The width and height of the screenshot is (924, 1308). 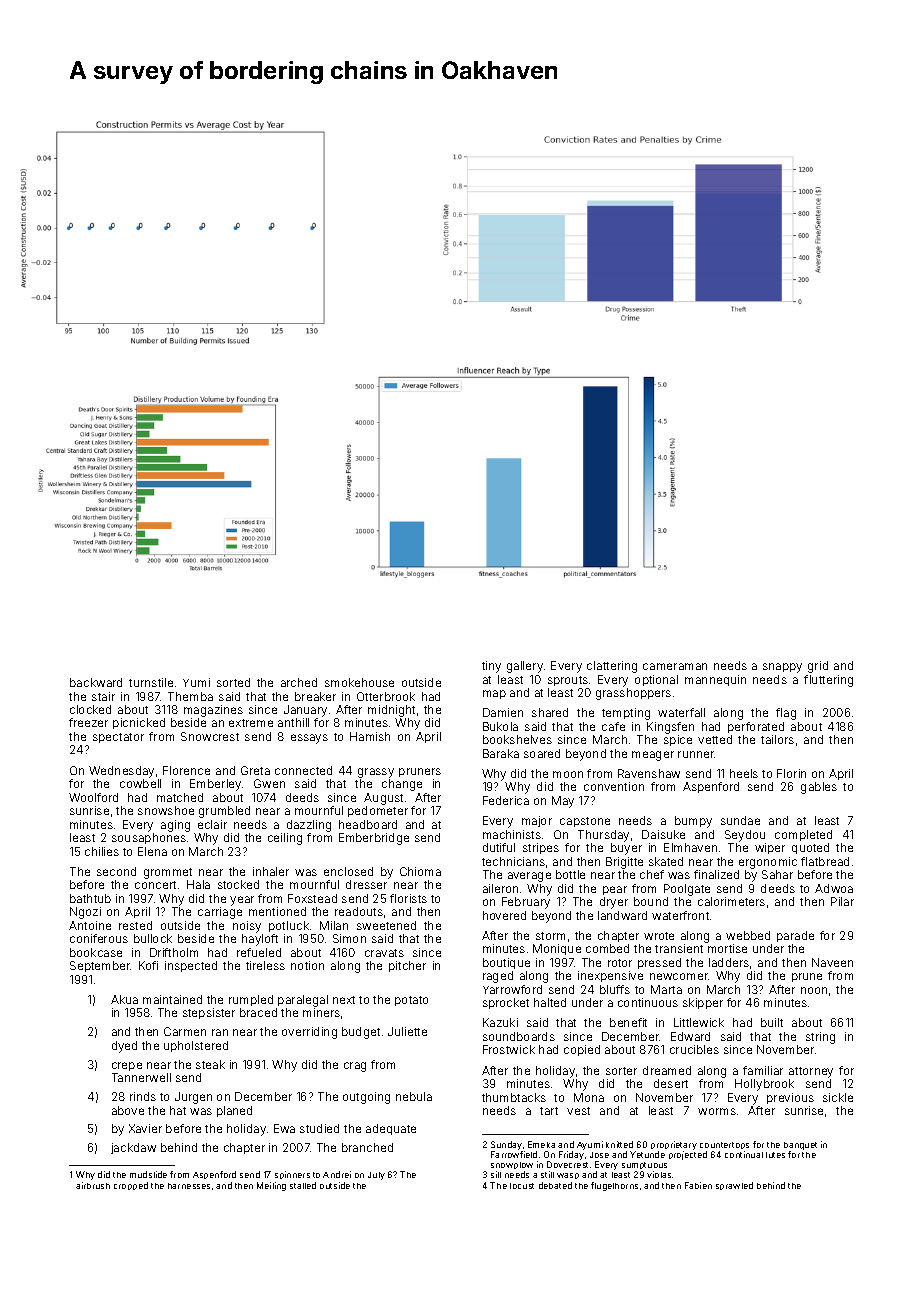 What do you see at coordinates (271, 1186) in the screenshot?
I see `Meiling` at bounding box center [271, 1186].
